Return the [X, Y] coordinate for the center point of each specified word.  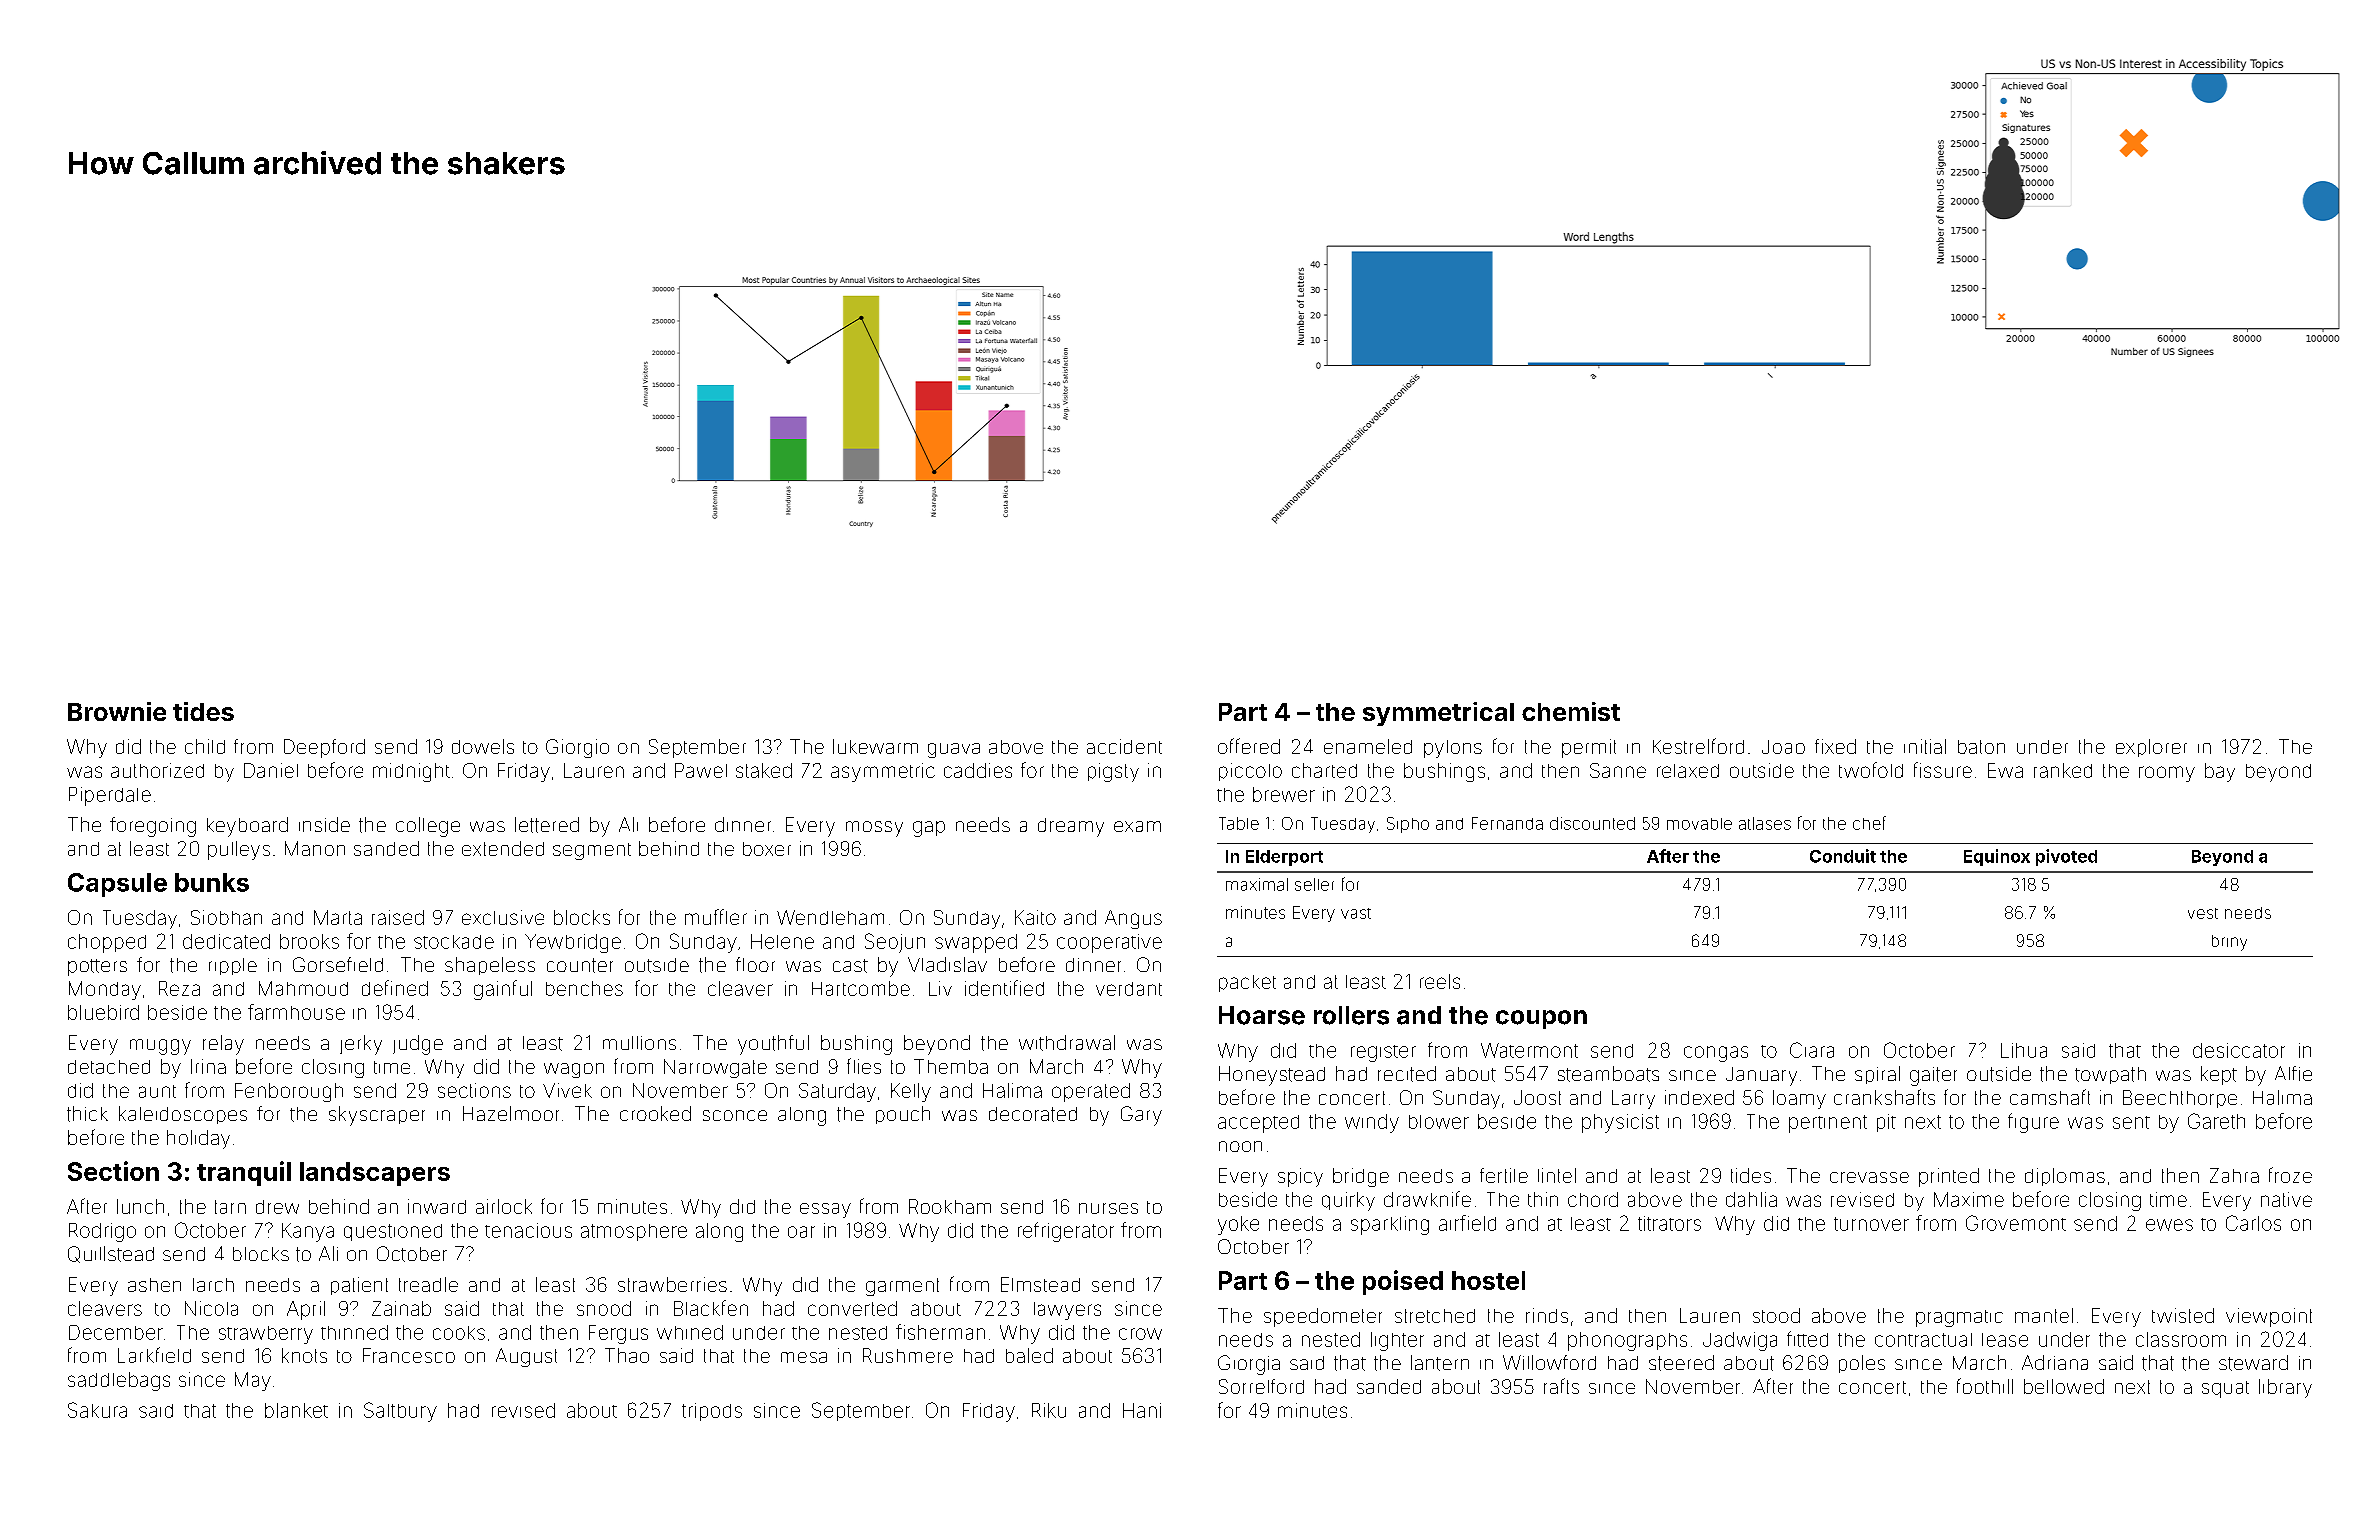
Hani [1142, 1410]
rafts [1561, 1386]
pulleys [239, 850]
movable [1699, 824]
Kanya [308, 1232]
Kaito [1035, 917]
